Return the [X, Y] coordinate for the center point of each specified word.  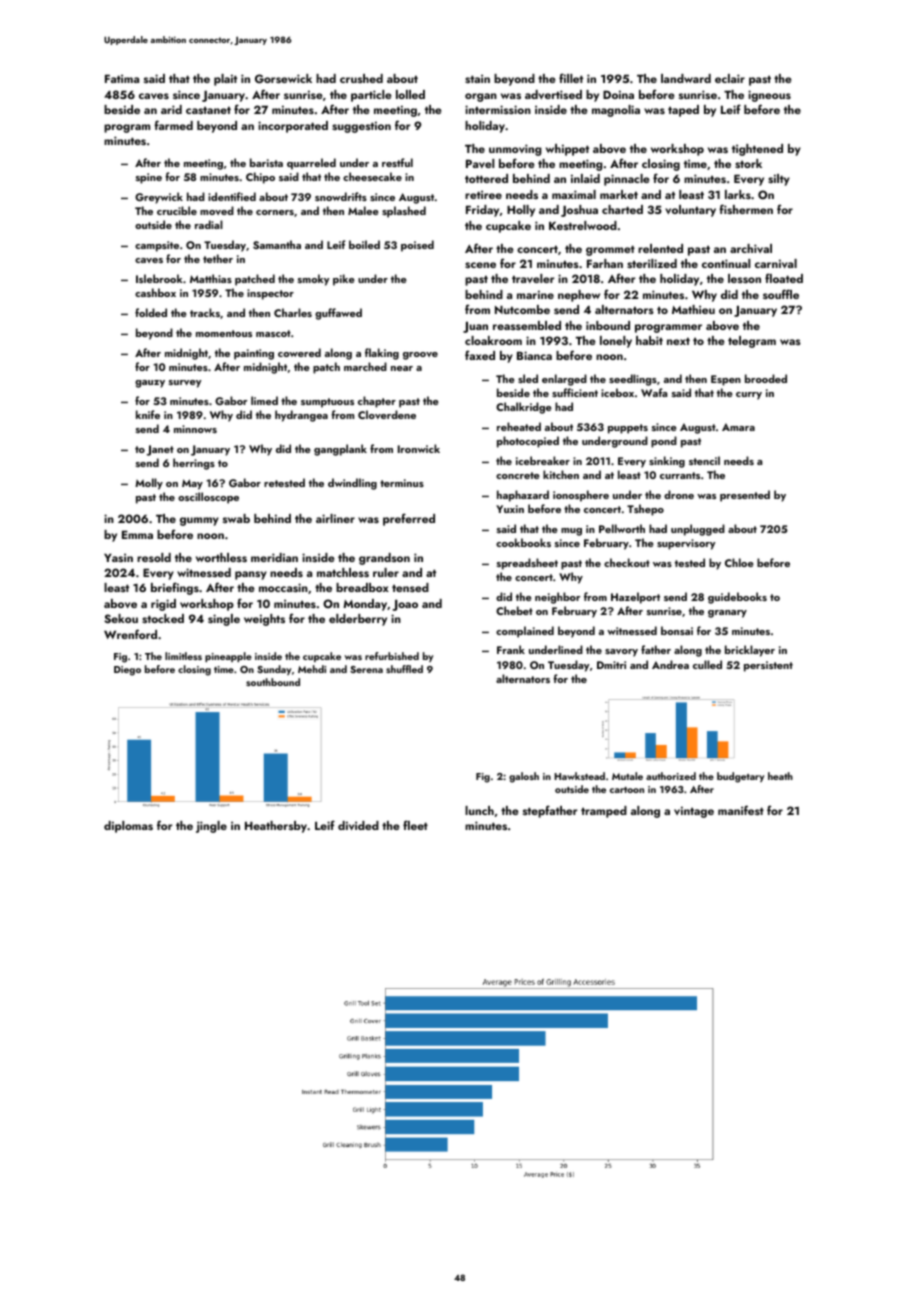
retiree [483, 194]
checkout [627, 562]
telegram [752, 342]
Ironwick [419, 448]
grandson [384, 559]
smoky [313, 280]
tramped [604, 812]
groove [420, 356]
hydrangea [301, 416]
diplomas [128, 827]
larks [738, 194]
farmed [173, 125]
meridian [274, 557]
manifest [741, 810]
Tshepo [645, 510]
